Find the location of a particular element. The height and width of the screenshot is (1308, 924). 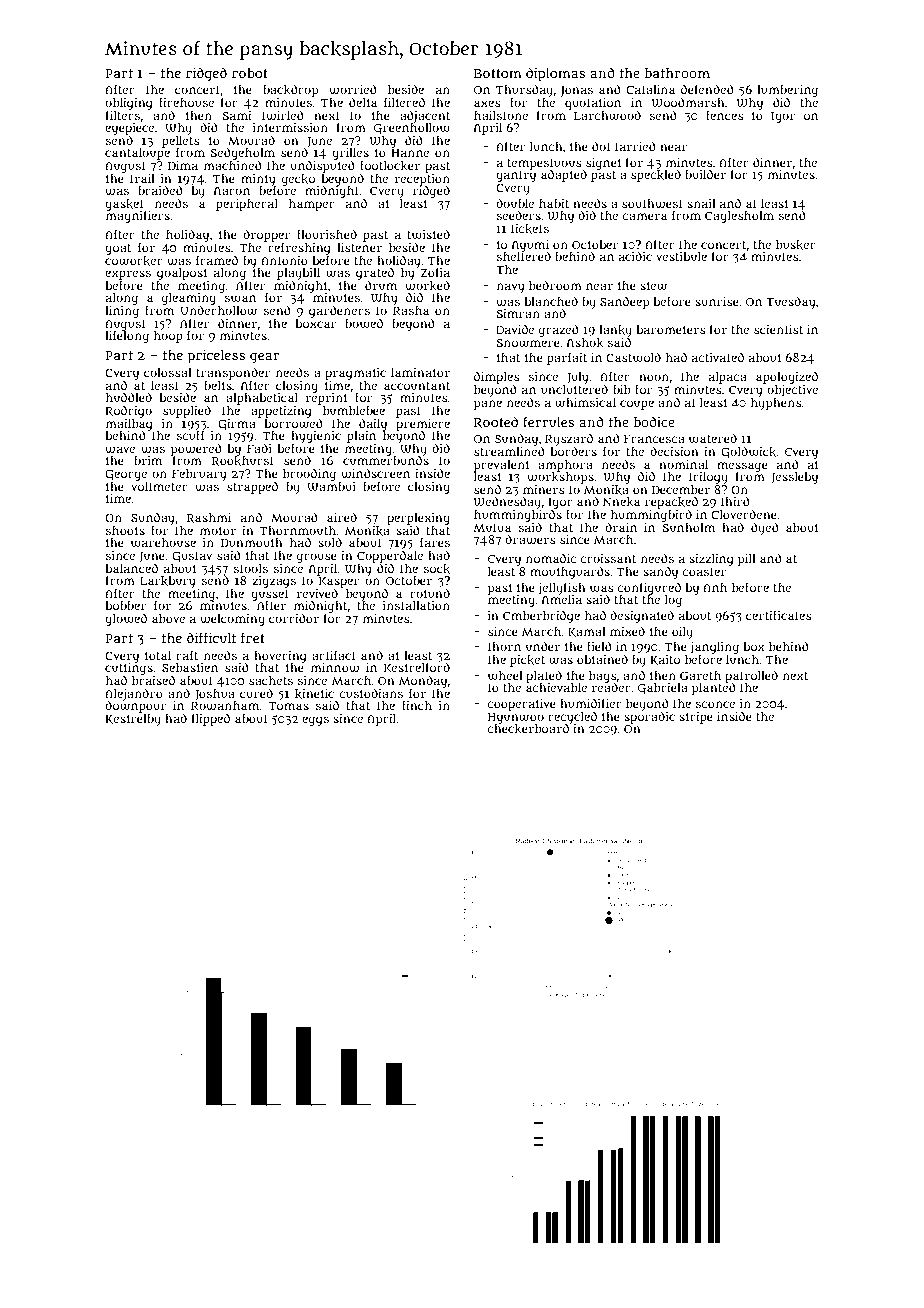

sunrise is located at coordinates (717, 301).
